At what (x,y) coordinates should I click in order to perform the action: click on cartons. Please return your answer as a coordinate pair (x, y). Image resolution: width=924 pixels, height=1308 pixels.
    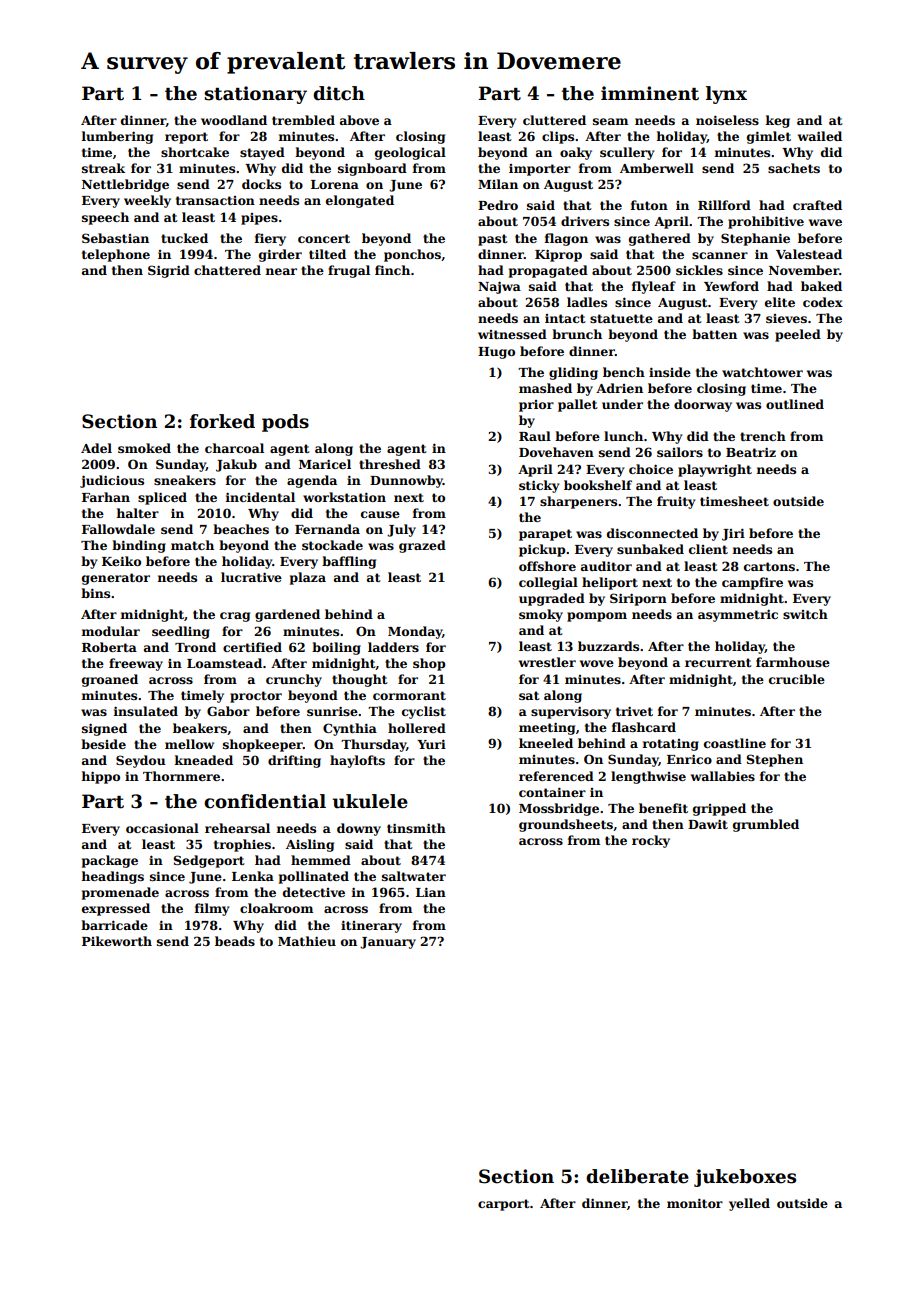
    Looking at the image, I should click on (769, 566).
